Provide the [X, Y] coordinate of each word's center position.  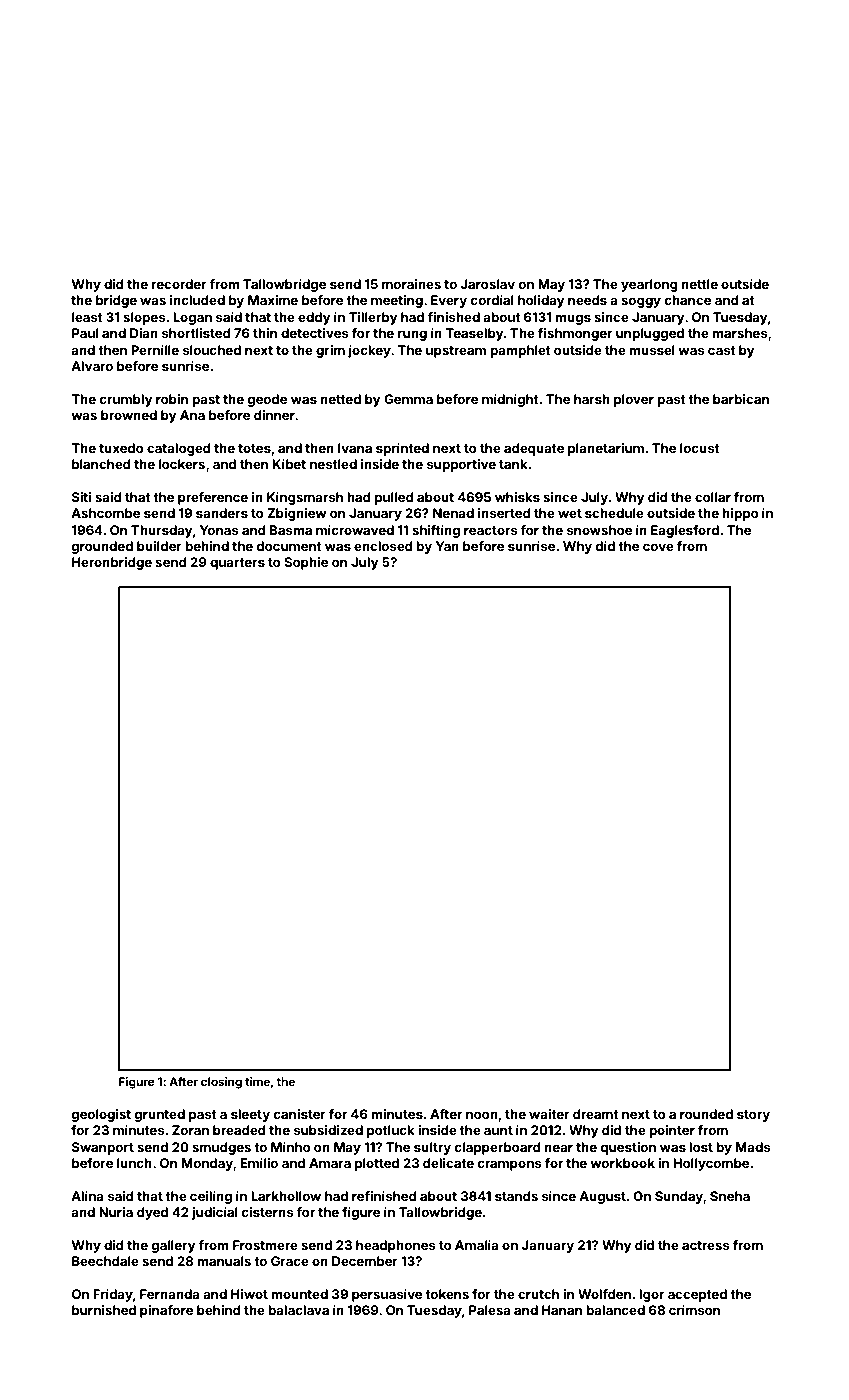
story [753, 1116]
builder [159, 546]
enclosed [383, 546]
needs [587, 300]
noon [482, 1115]
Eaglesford [685, 531]
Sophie [306, 563]
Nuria [116, 1212]
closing [221, 1083]
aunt [498, 1130]
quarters [237, 564]
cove [658, 547]
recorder [179, 284]
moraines [411, 284]
